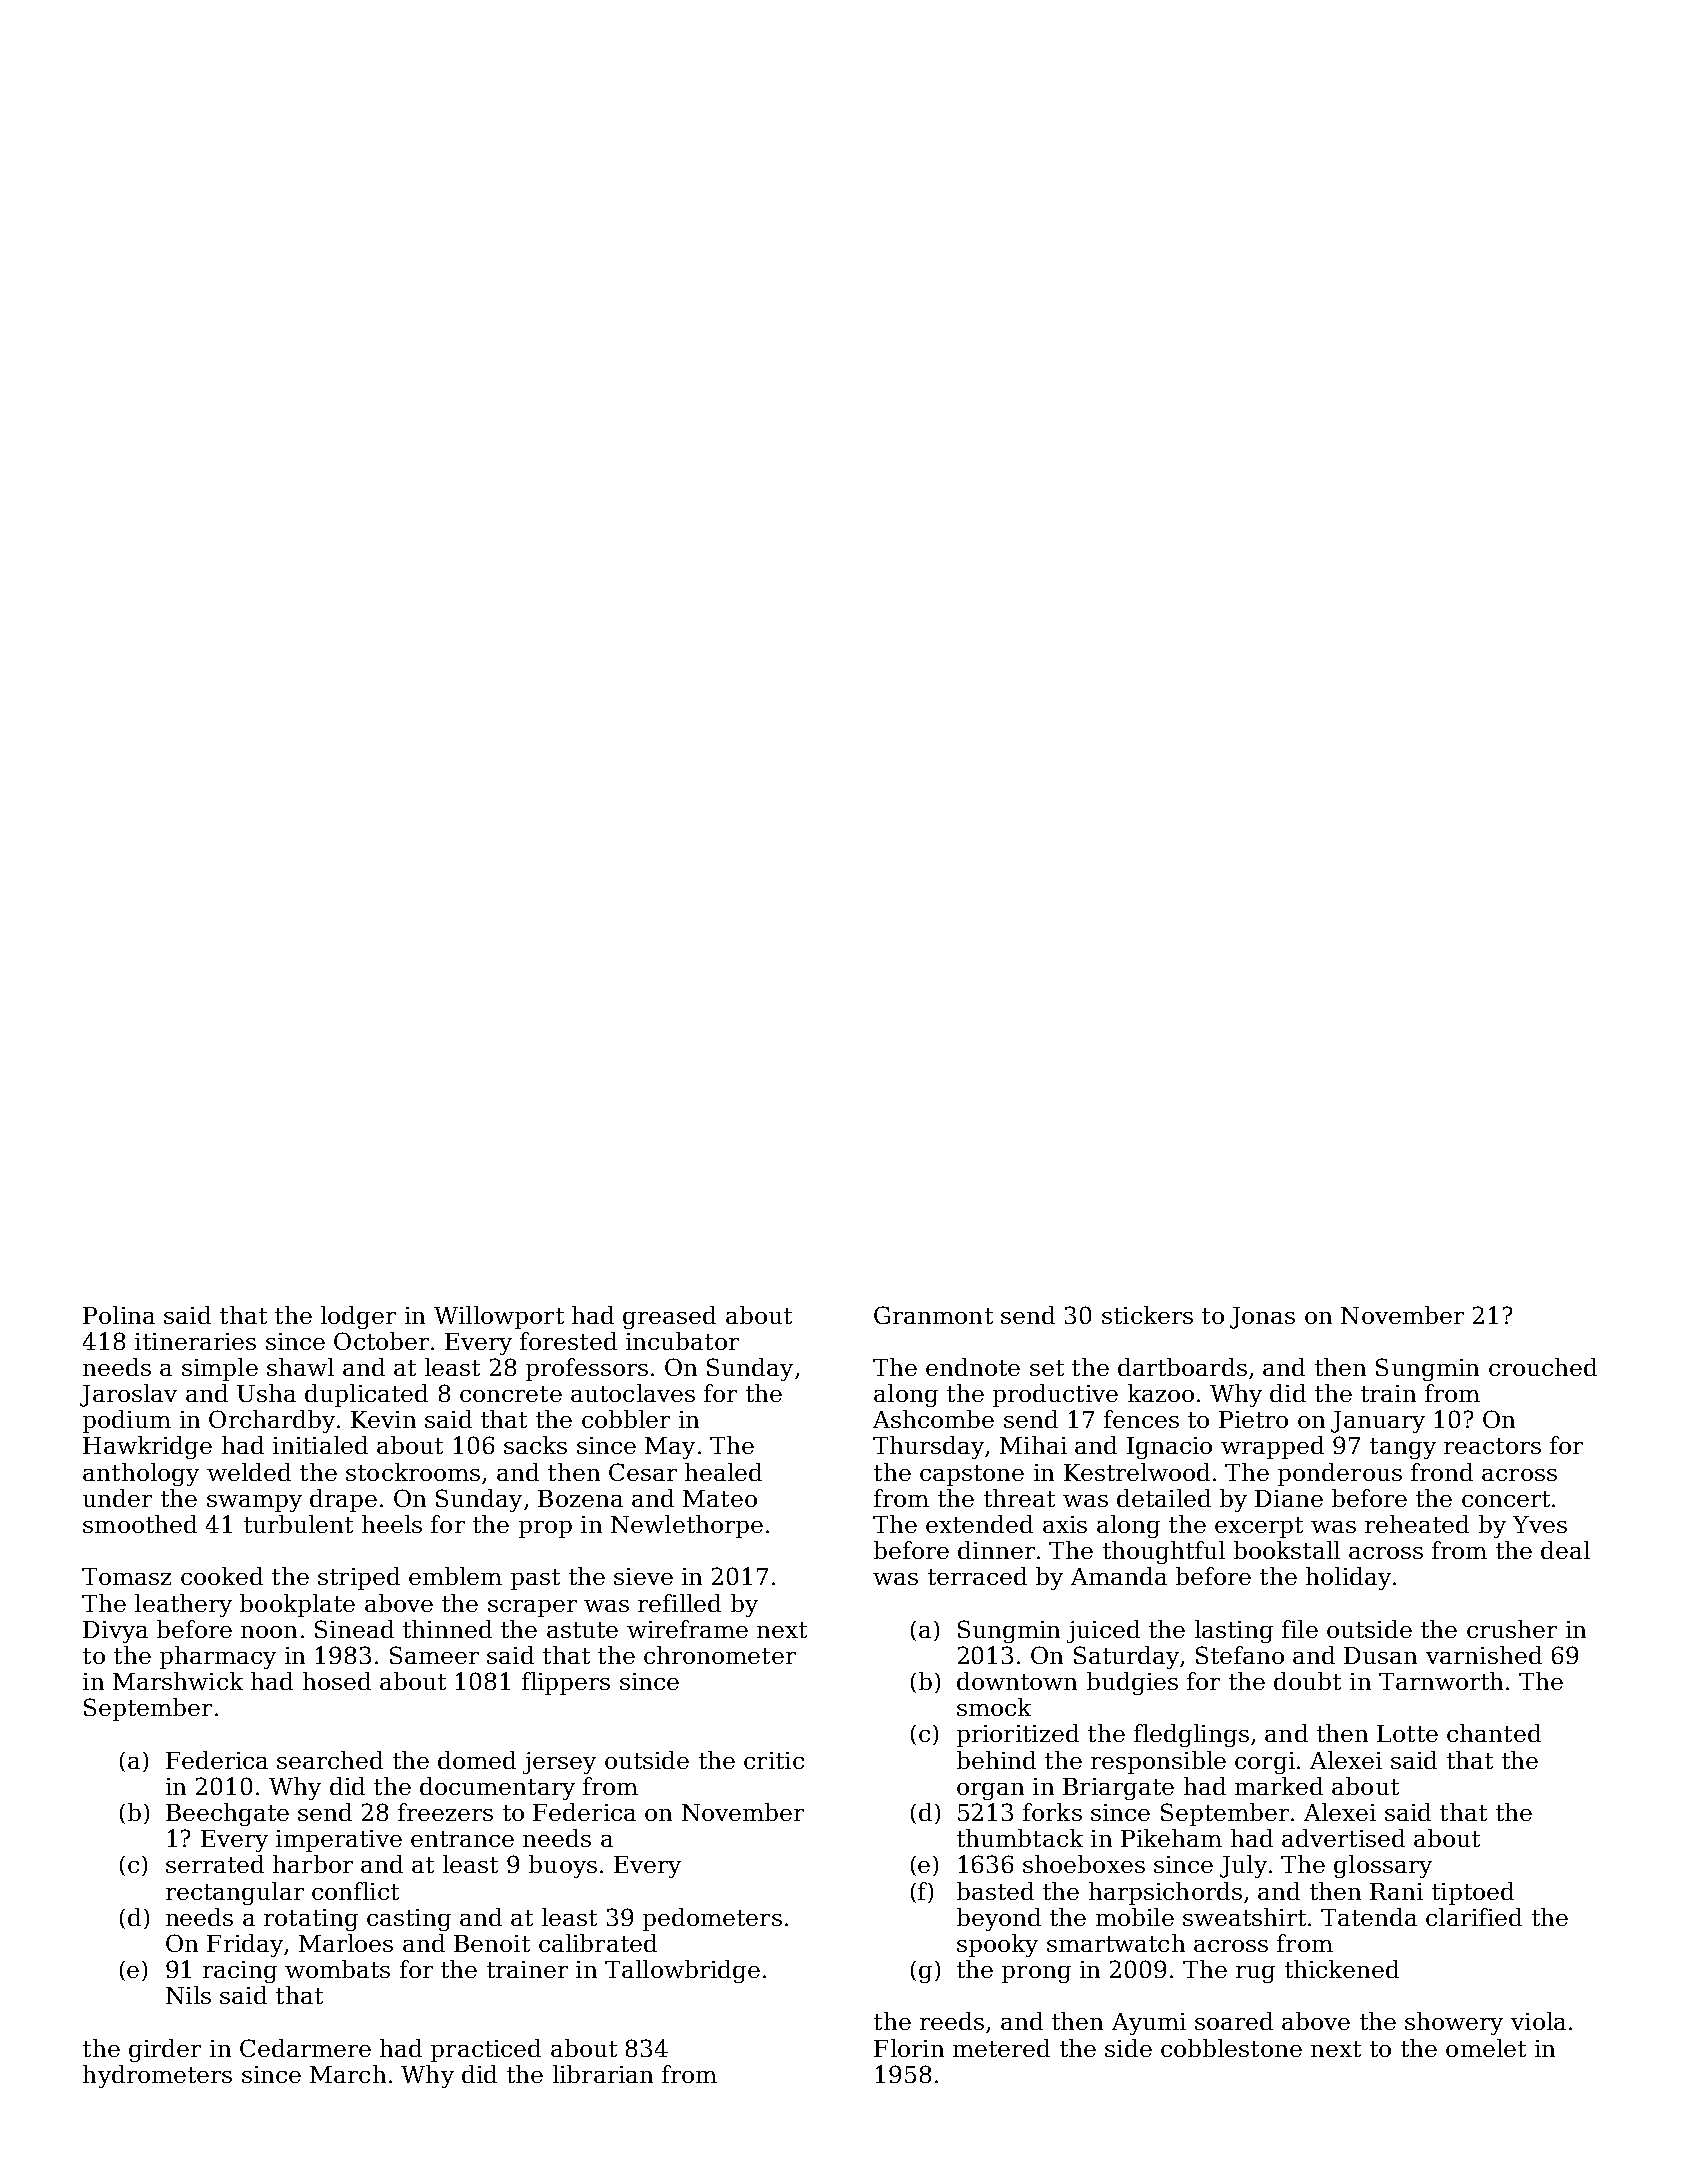  I want to click on Beechgate, so click(227, 1814).
